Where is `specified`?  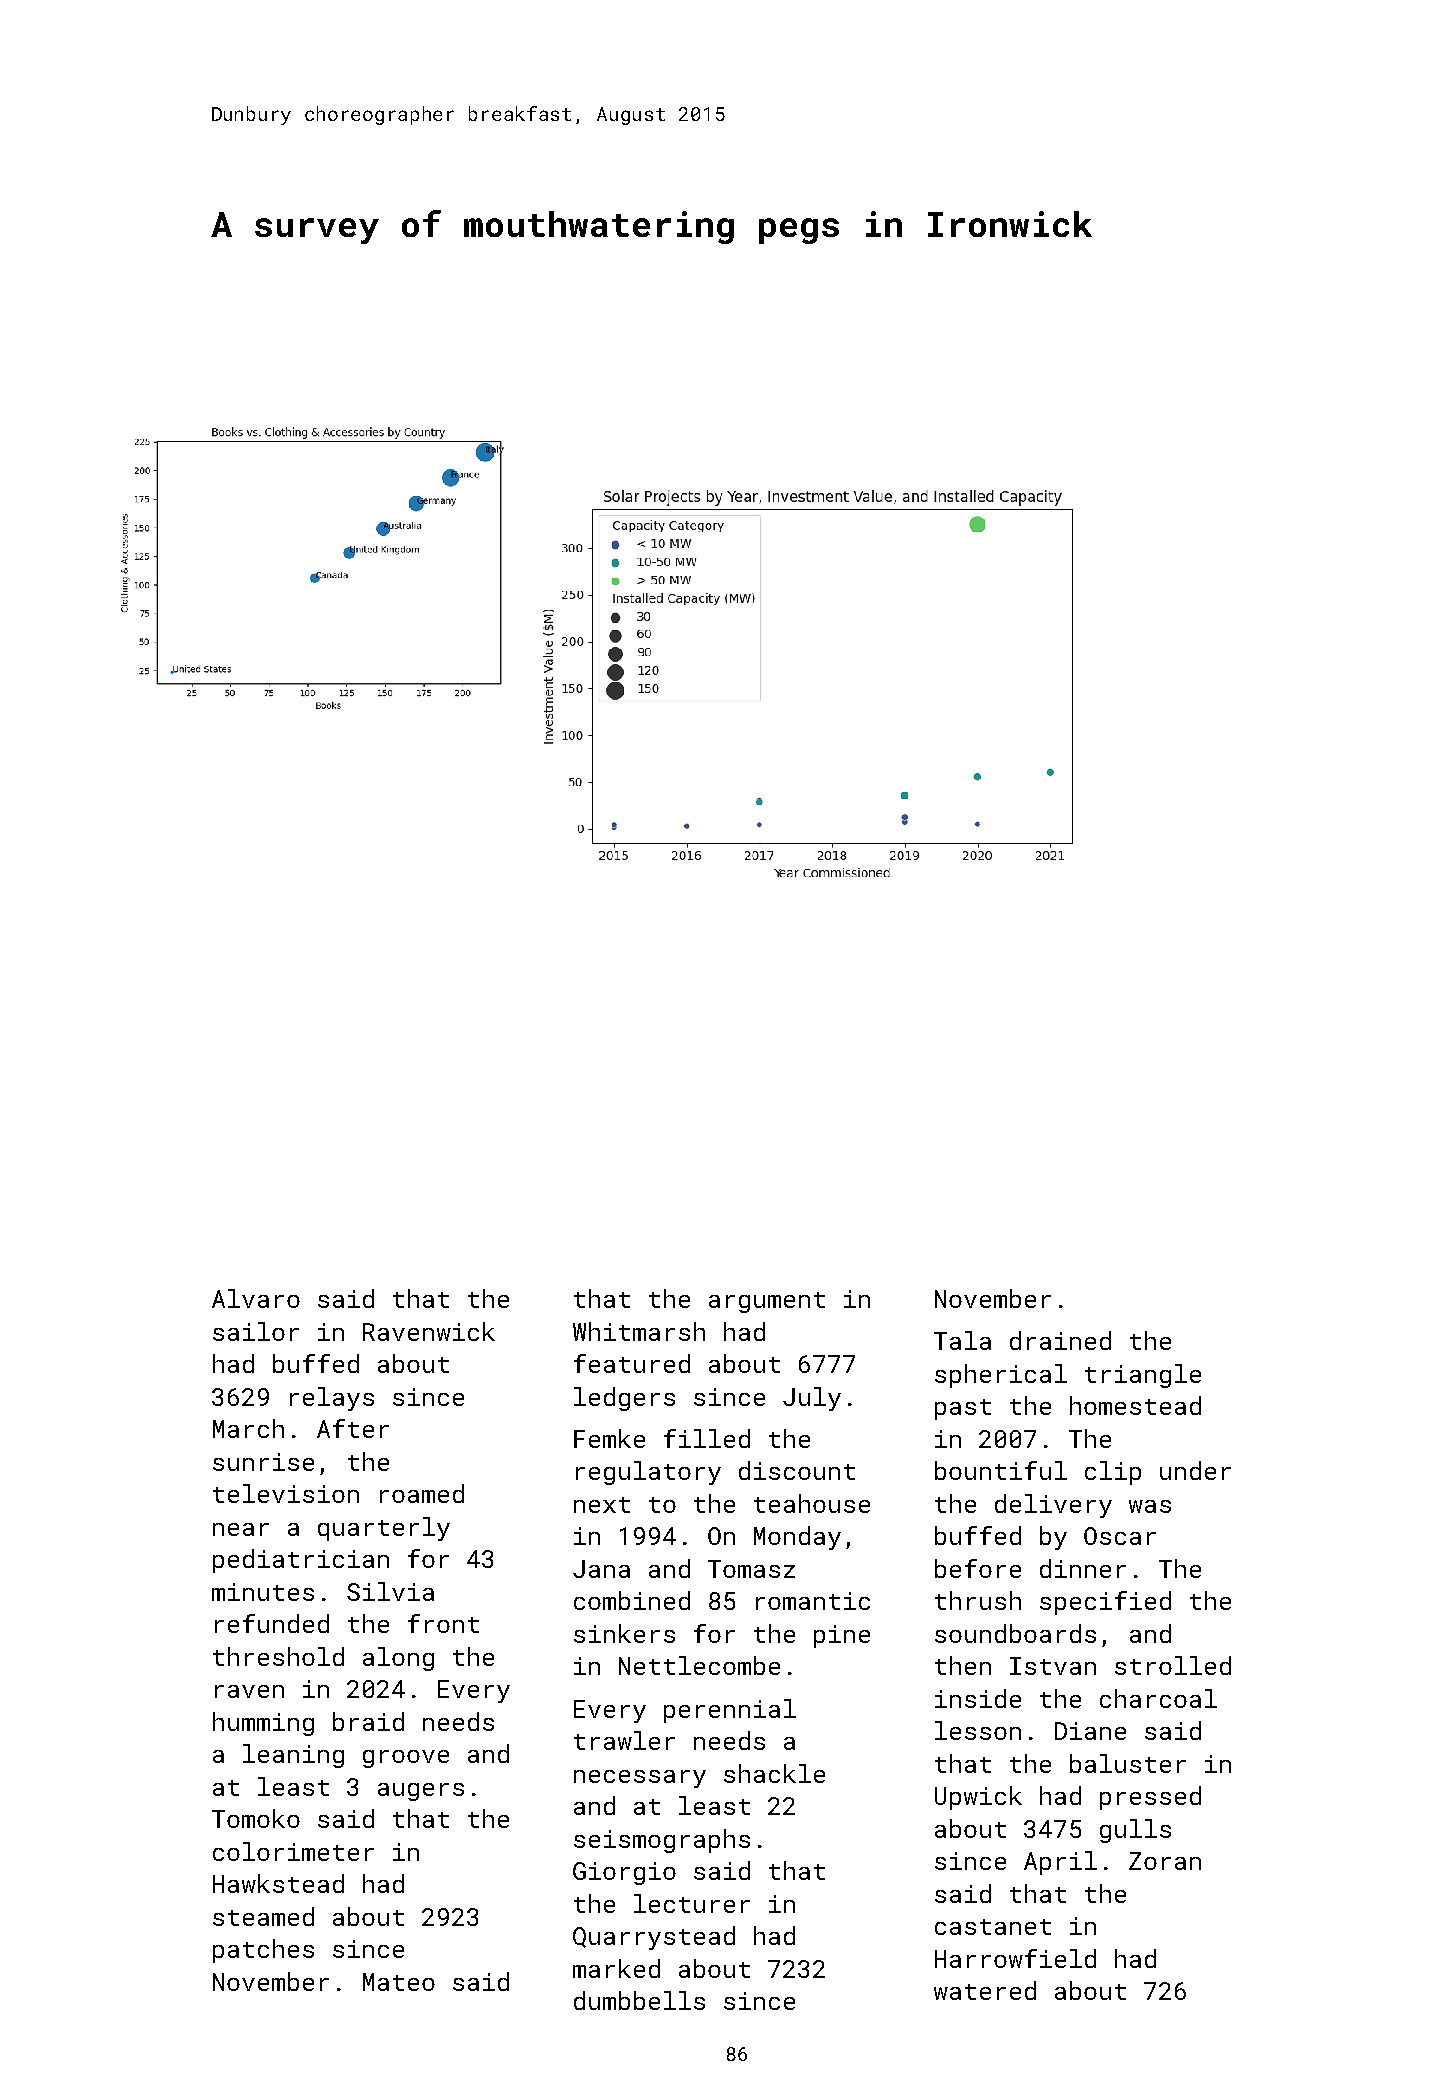
specified is located at coordinates (1105, 1603).
